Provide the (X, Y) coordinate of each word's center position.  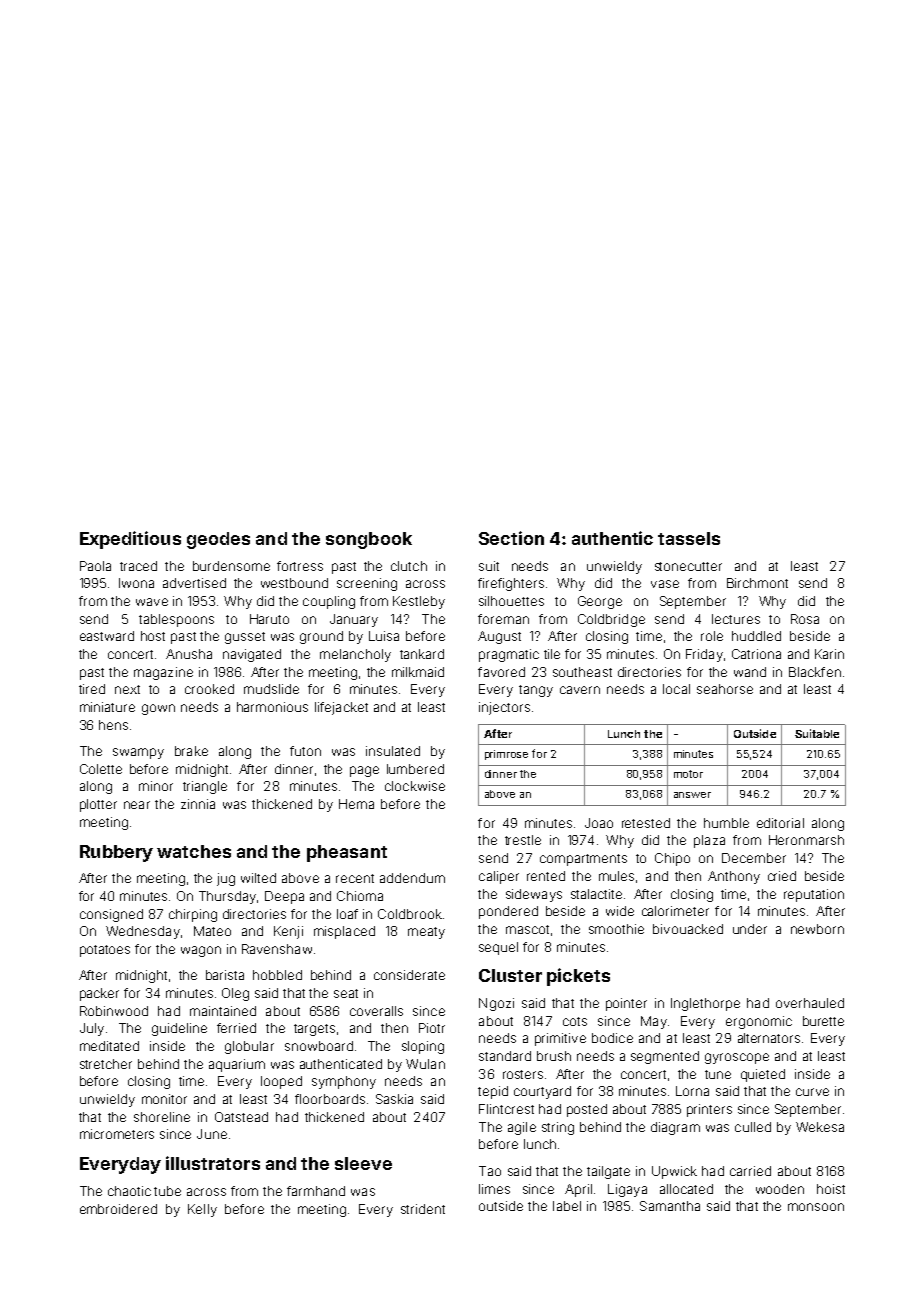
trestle (523, 840)
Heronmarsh (806, 840)
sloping (423, 1047)
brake (191, 751)
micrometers (117, 1134)
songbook (369, 540)
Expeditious (130, 540)
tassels (689, 538)
